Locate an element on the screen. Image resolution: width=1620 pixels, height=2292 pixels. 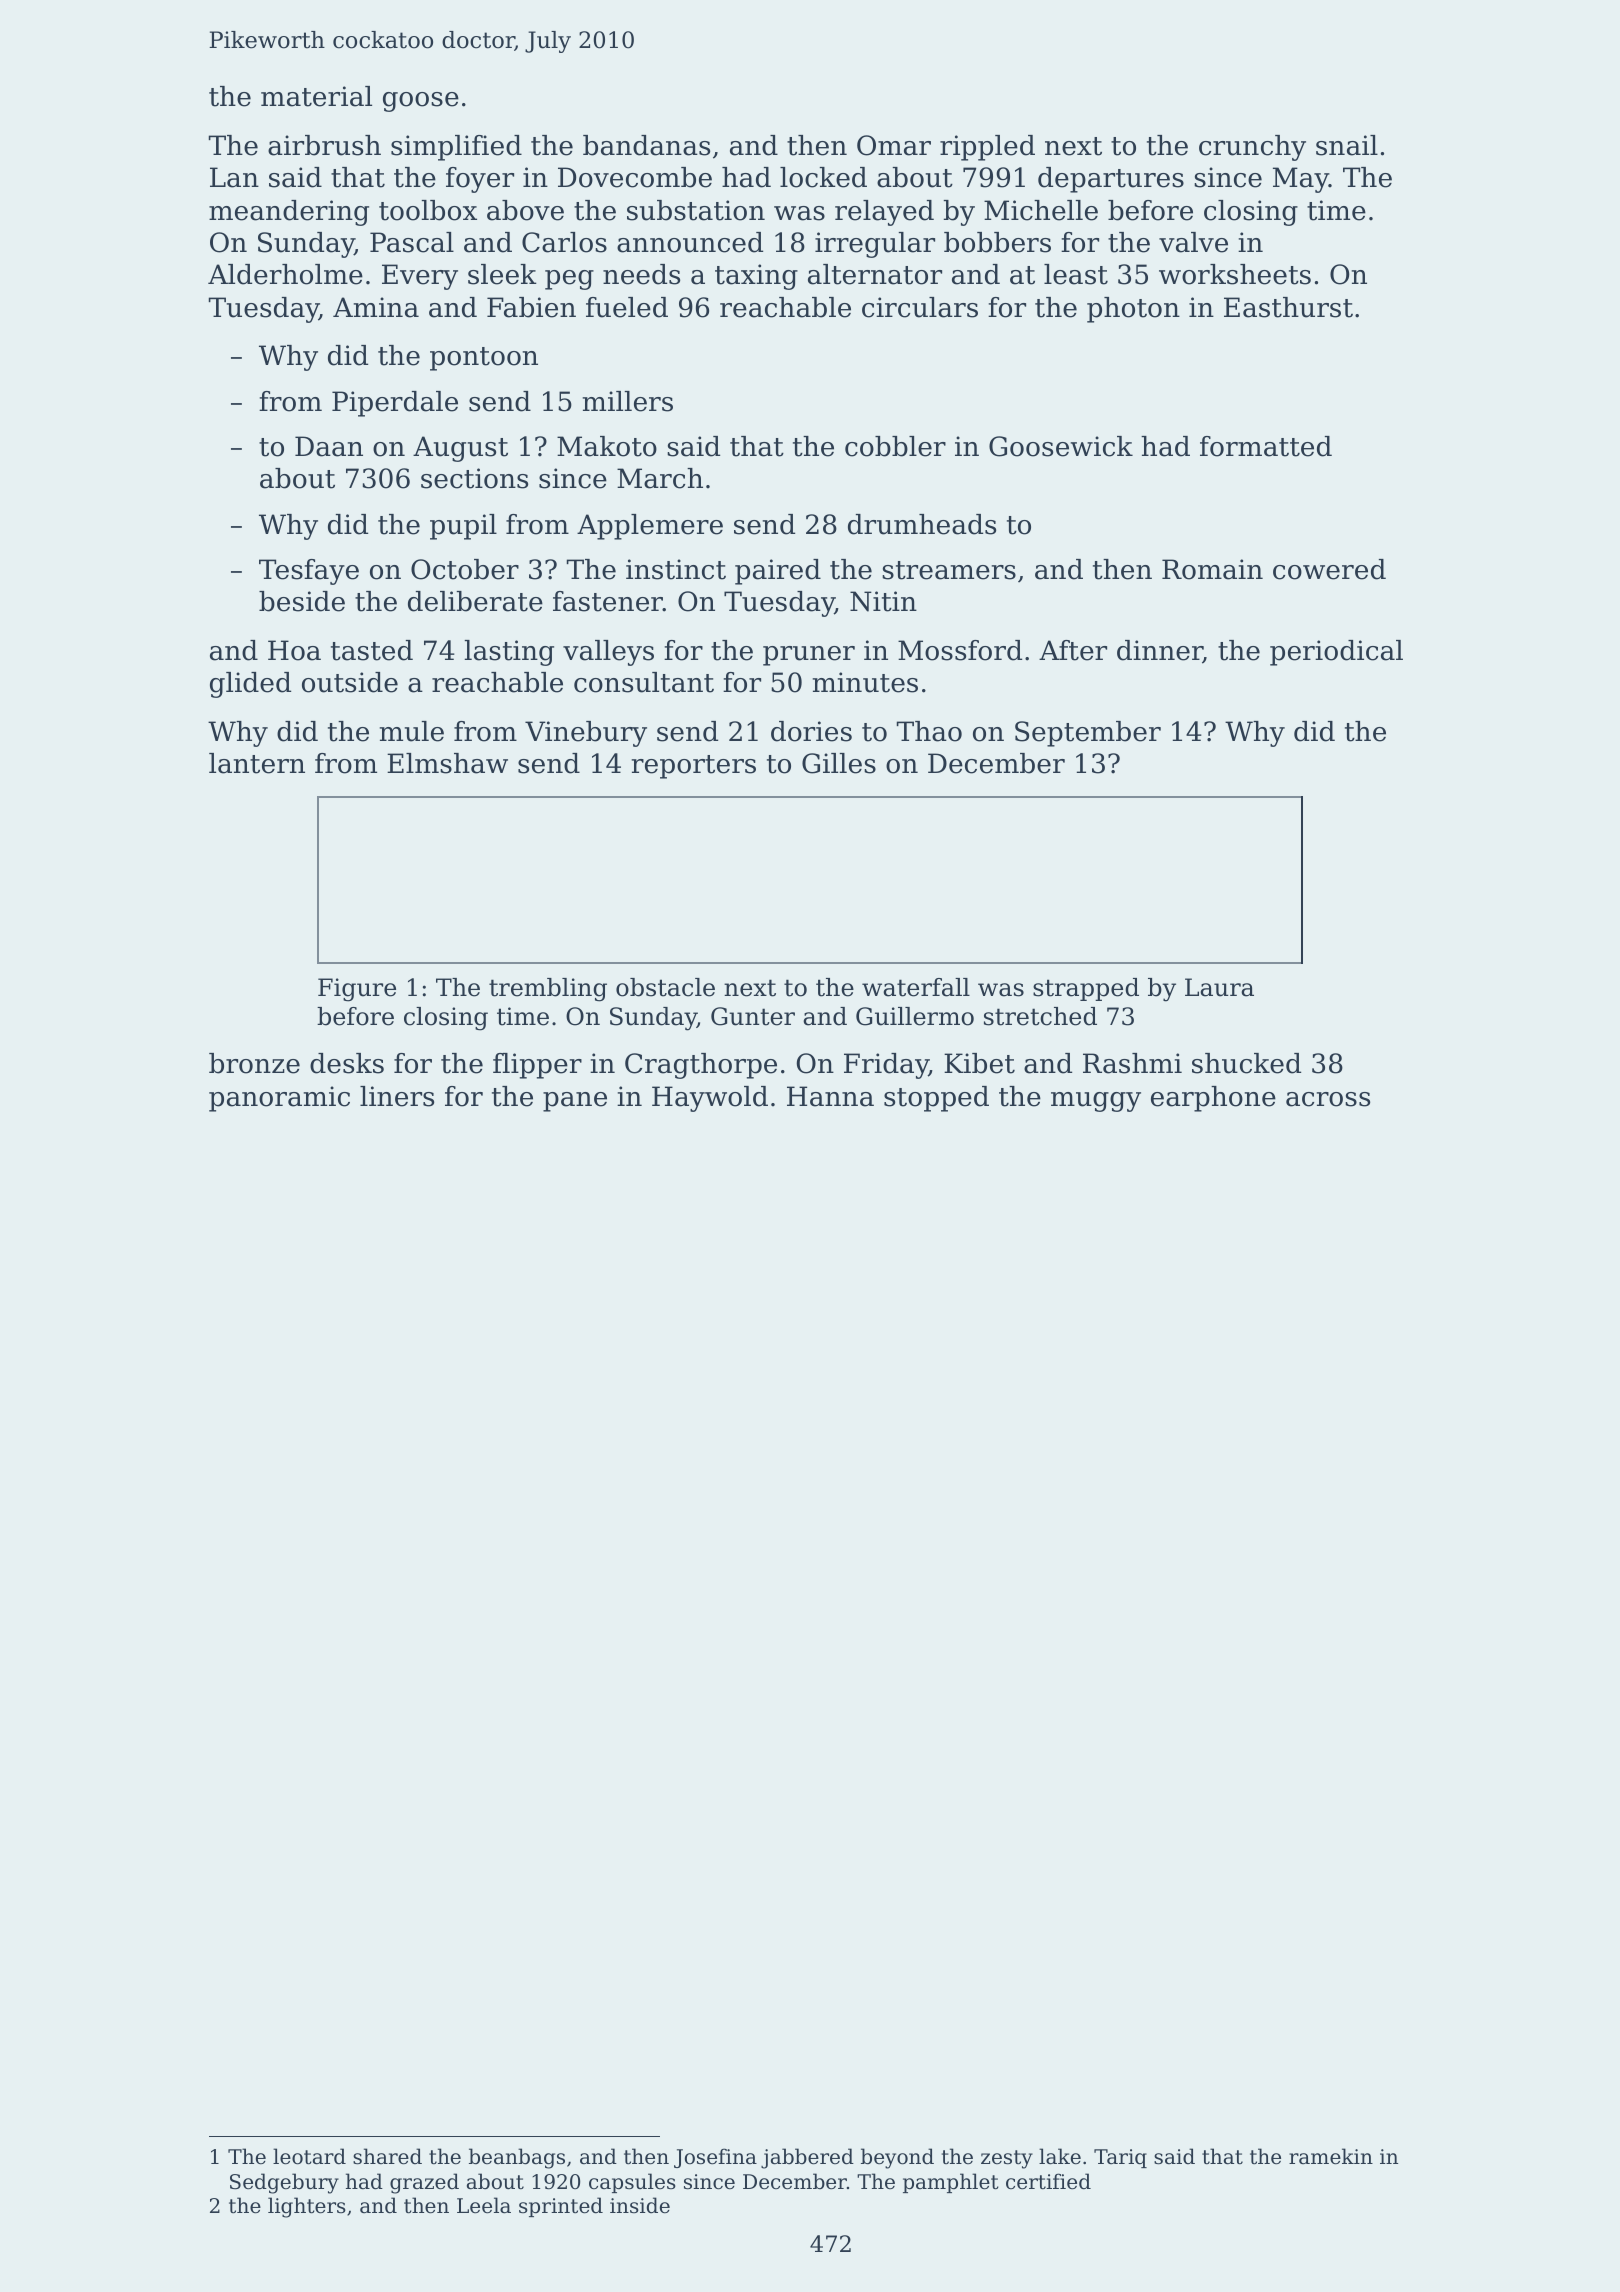
beanbags is located at coordinates (517, 2158).
